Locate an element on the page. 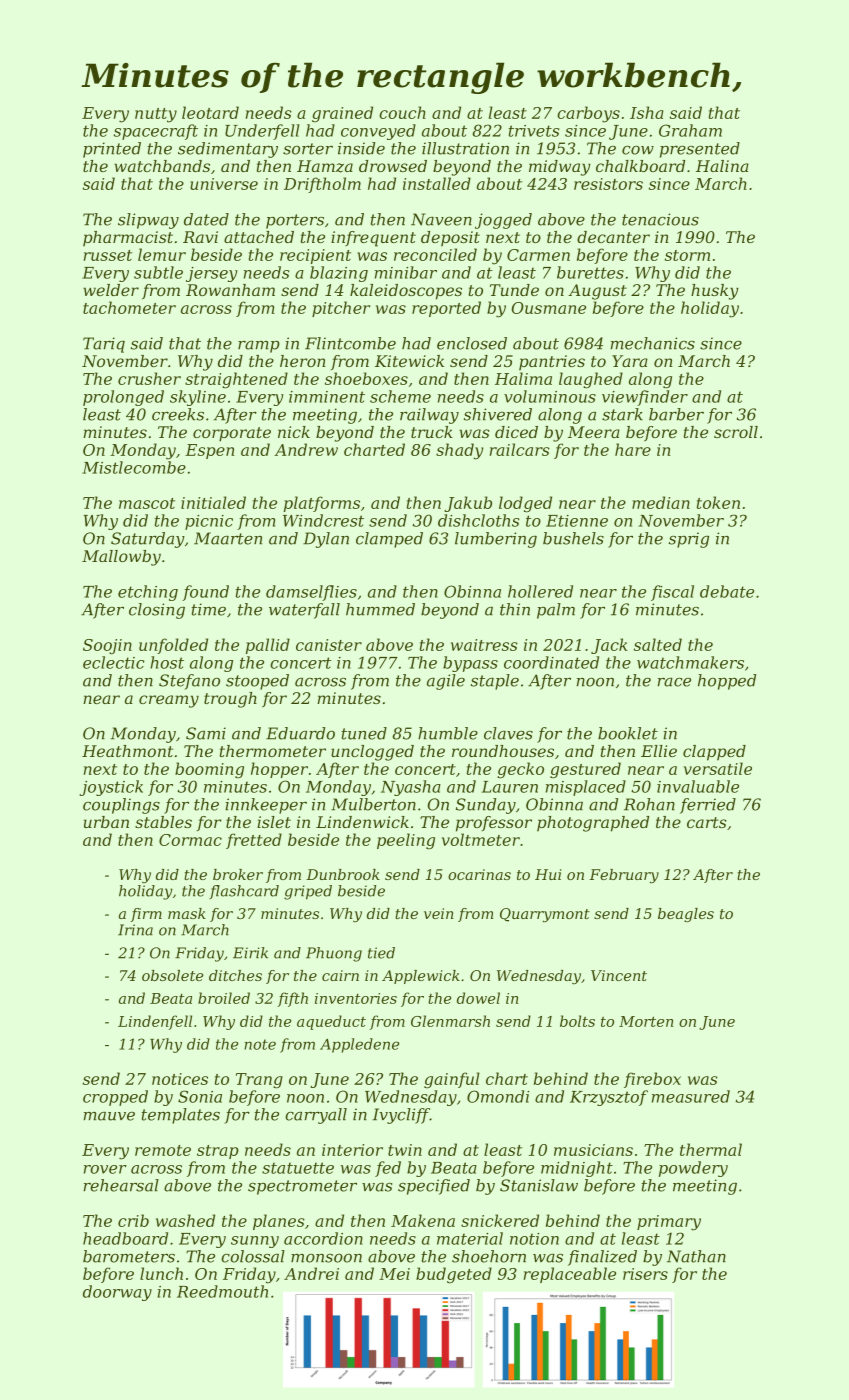 Image resolution: width=849 pixels, height=1400 pixels. doorway is located at coordinates (117, 1293).
